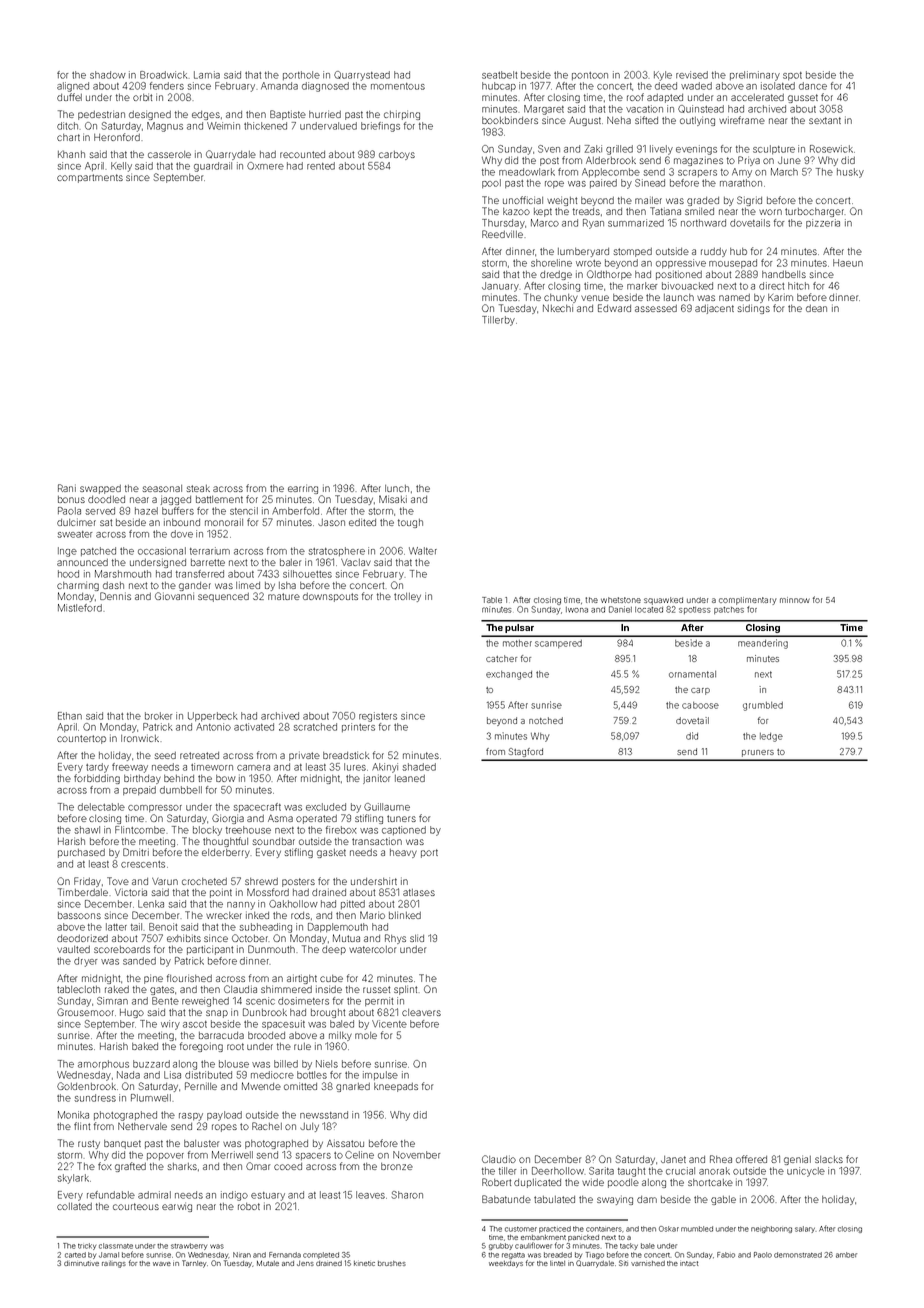 Image resolution: width=924 pixels, height=1308 pixels. I want to click on lunch, so click(397, 488).
